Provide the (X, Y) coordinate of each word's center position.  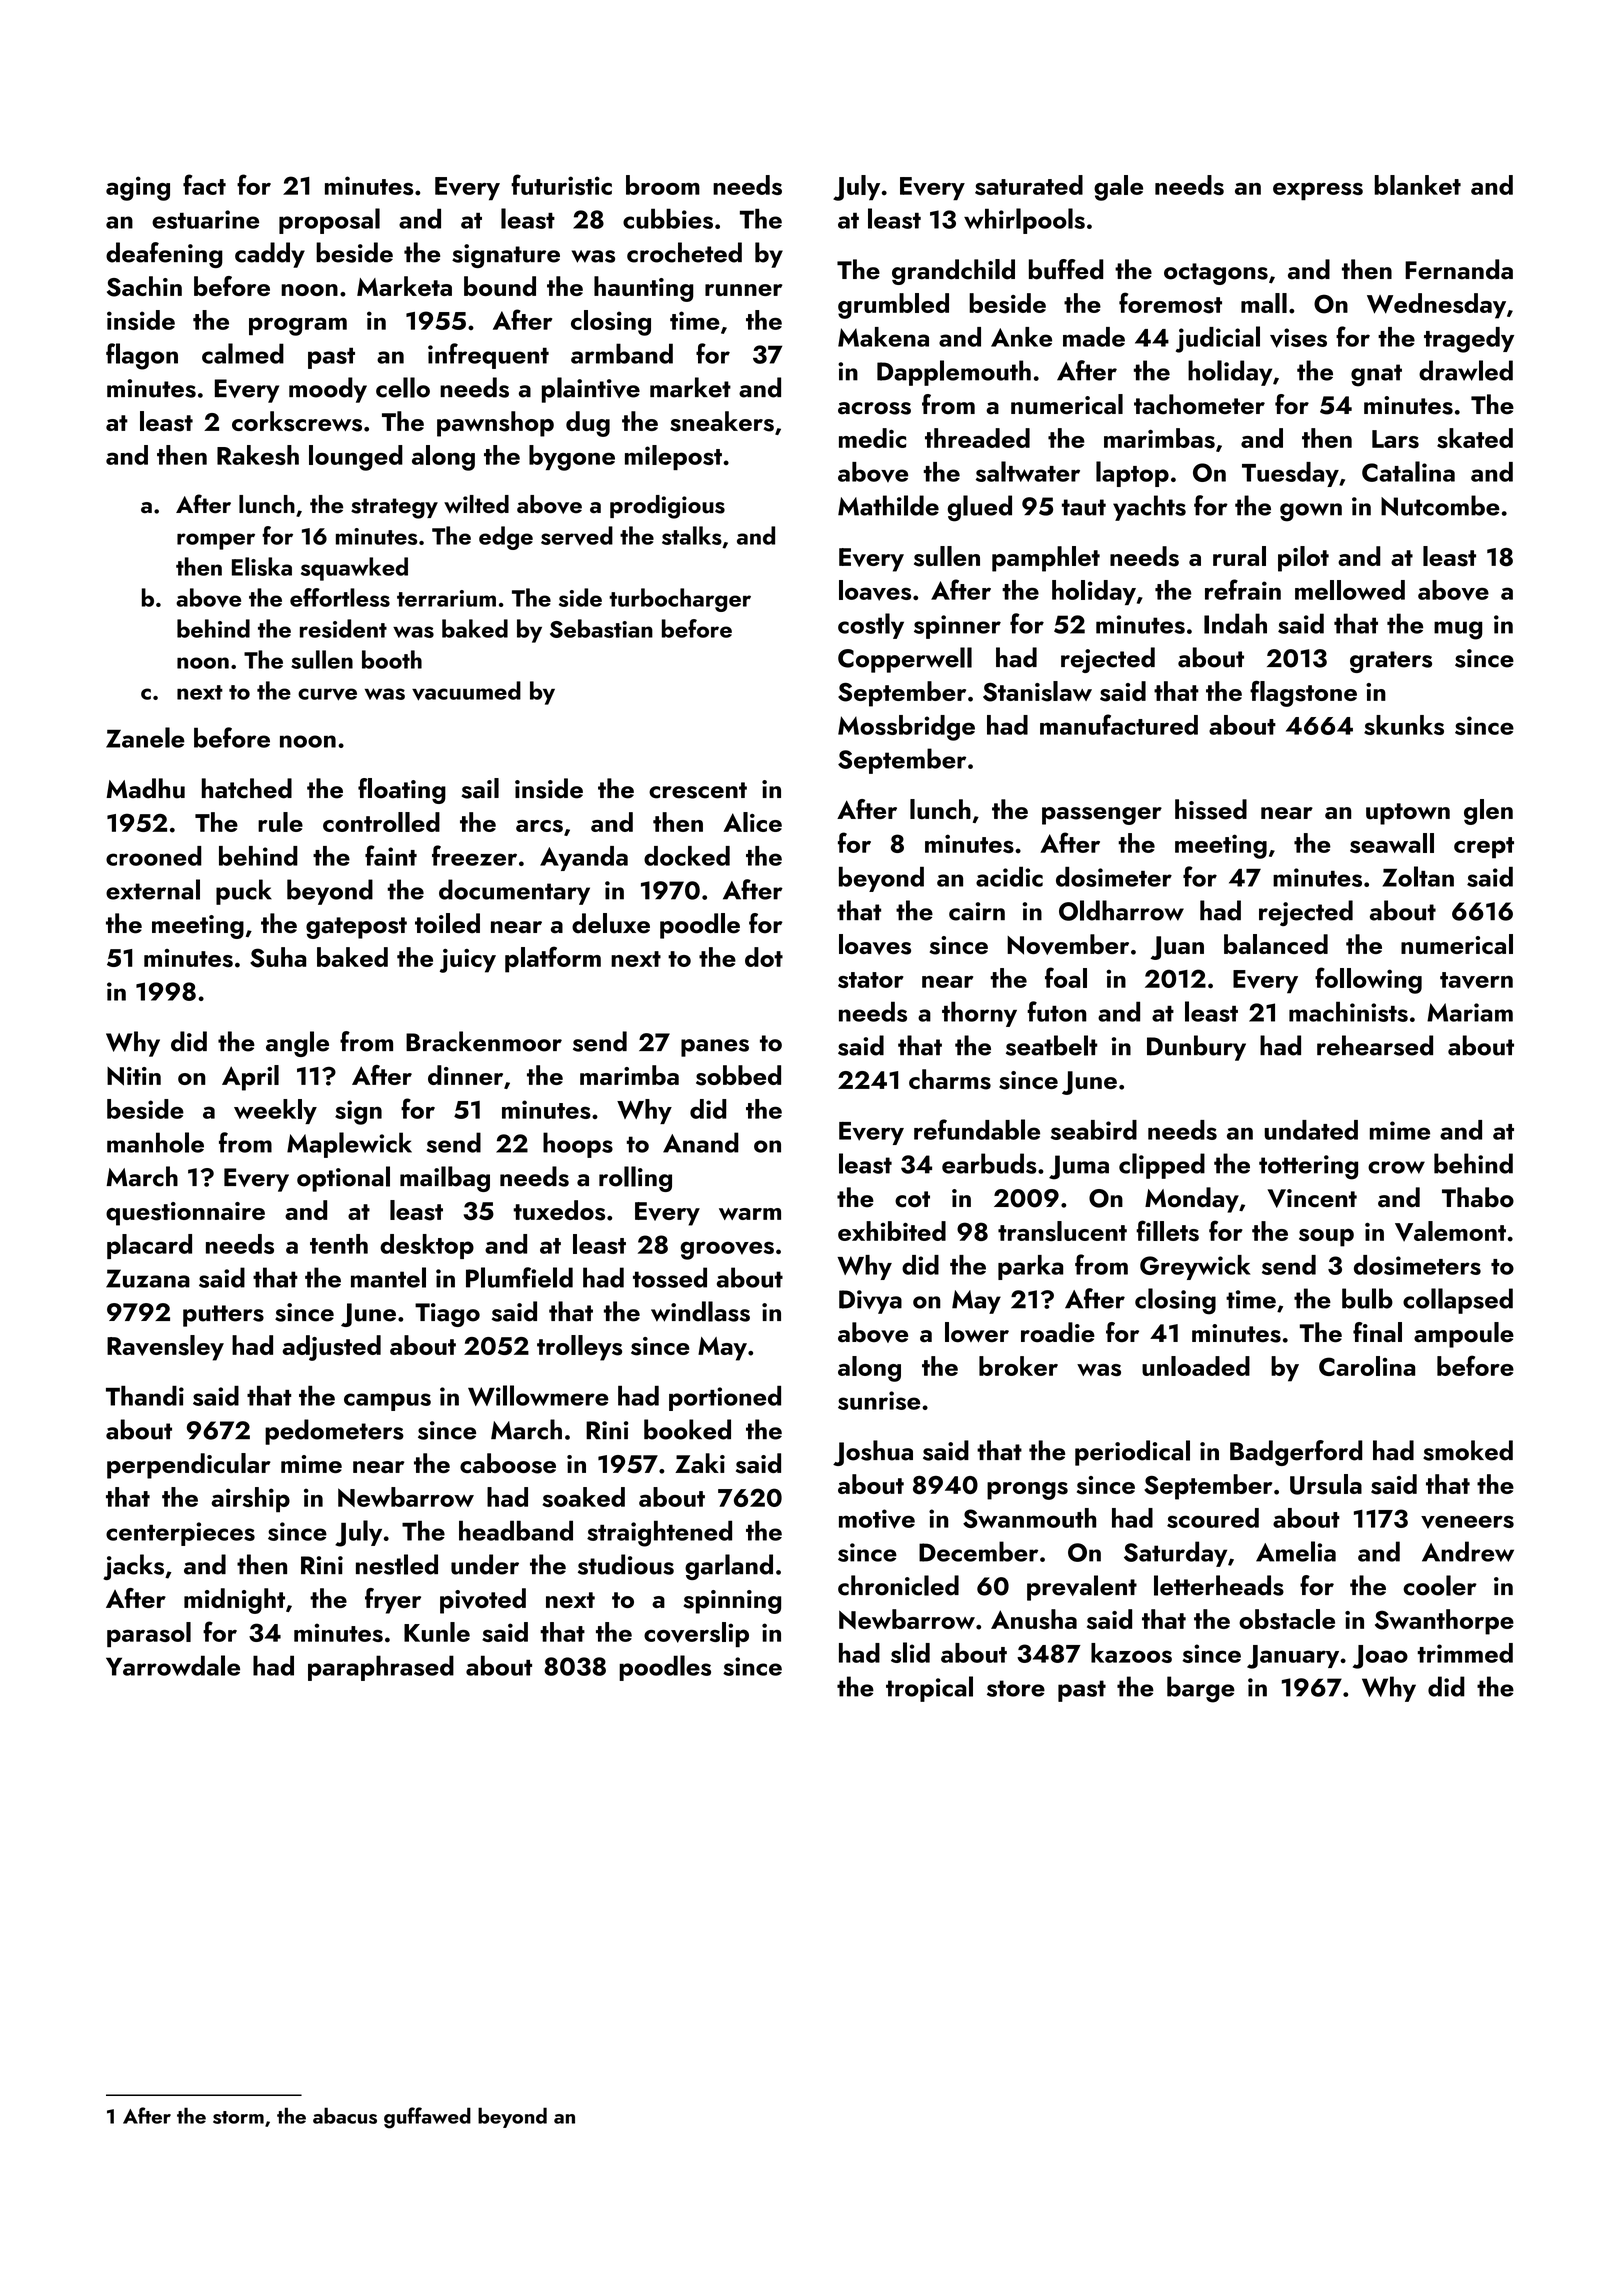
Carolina (1367, 1366)
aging (138, 188)
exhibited (892, 1231)
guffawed (427, 2118)
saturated (1029, 185)
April (250, 1078)
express (1318, 191)
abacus (345, 2115)
